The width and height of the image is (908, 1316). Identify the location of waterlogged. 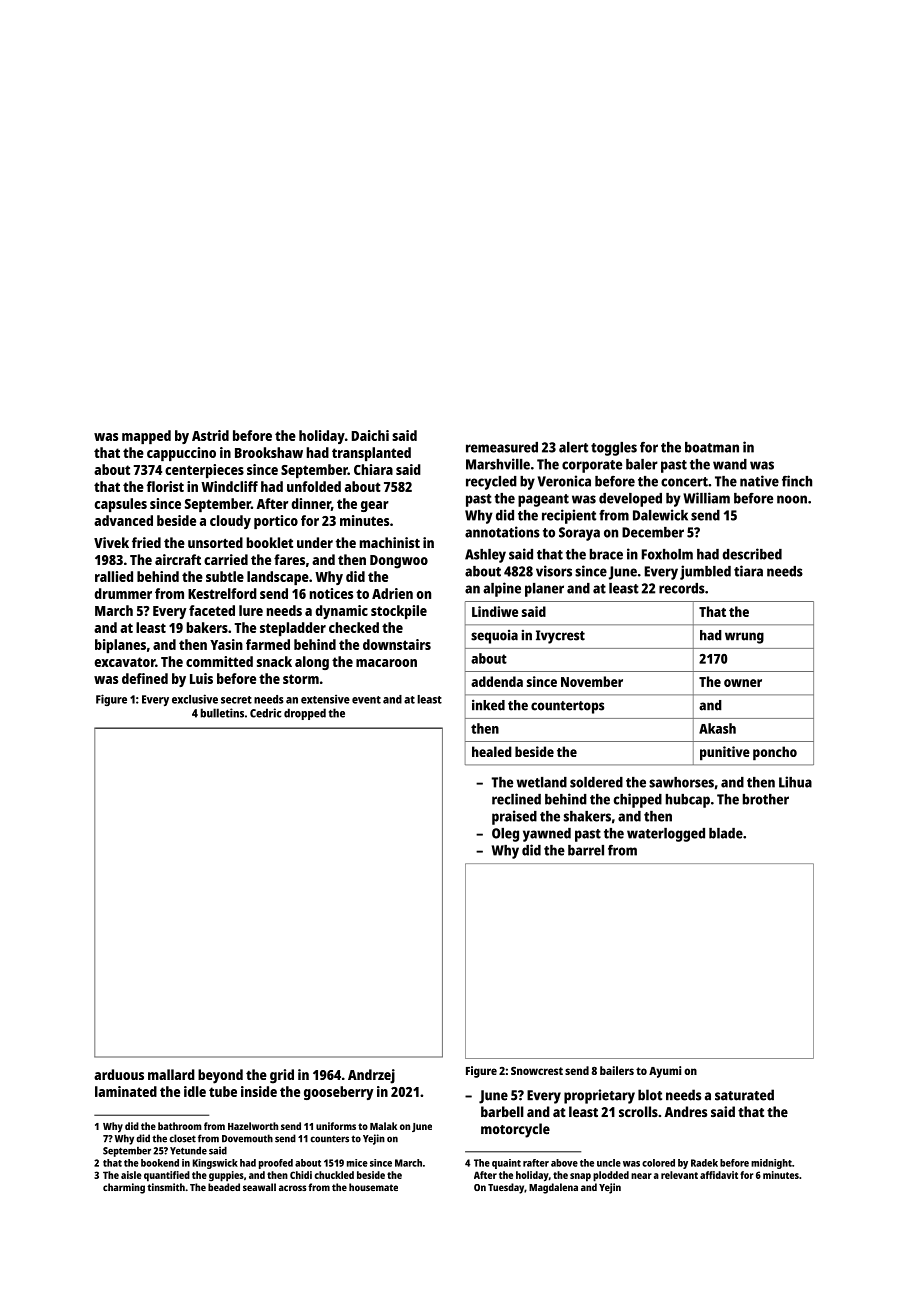
(666, 835).
